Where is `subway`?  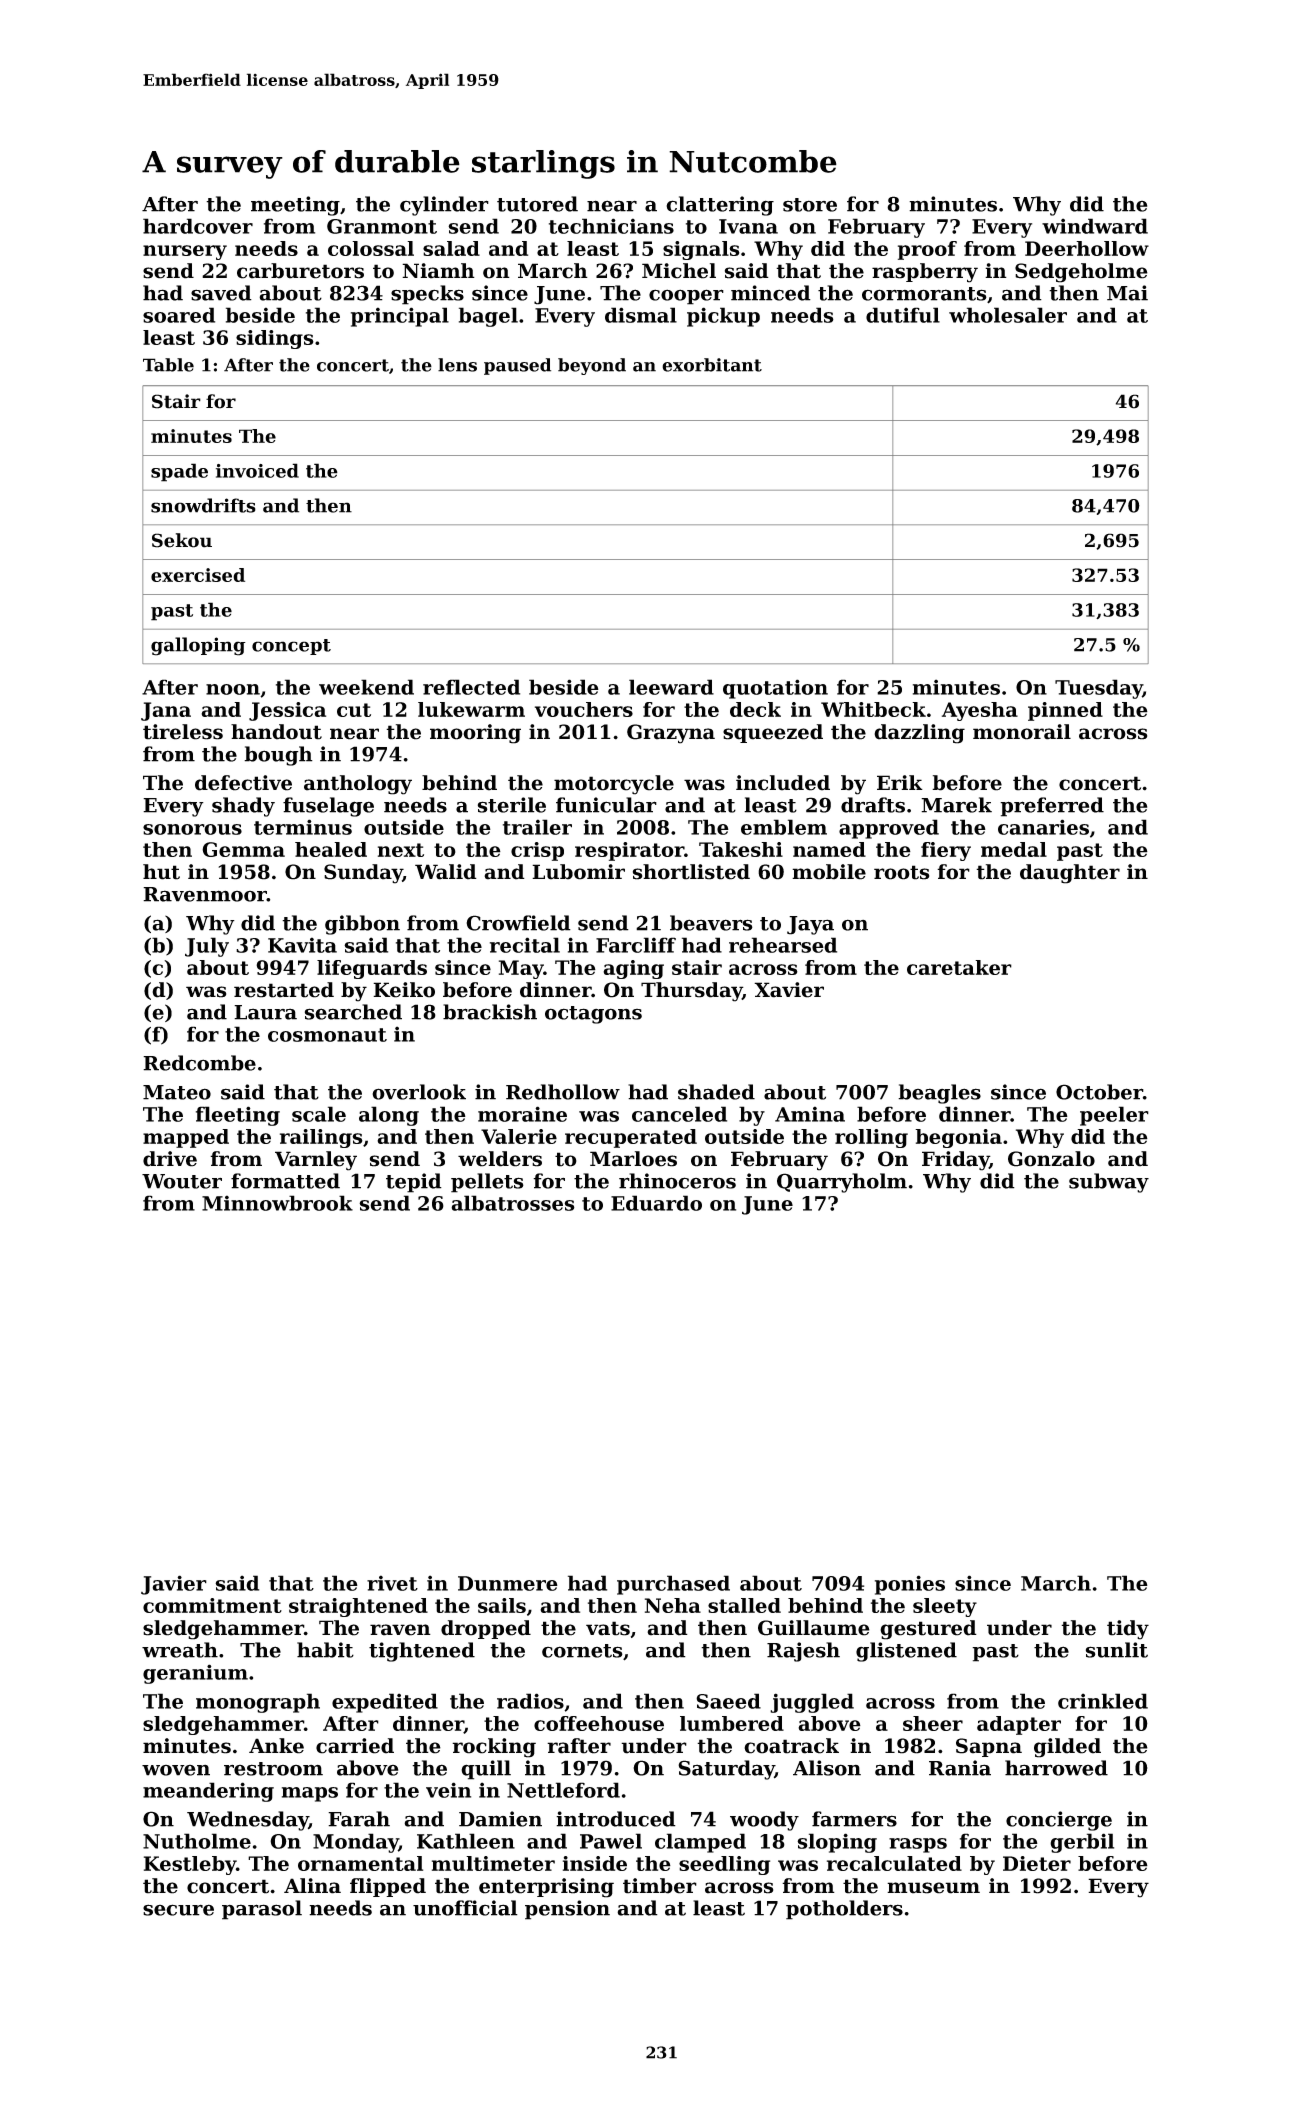 subway is located at coordinates (1109, 1183).
